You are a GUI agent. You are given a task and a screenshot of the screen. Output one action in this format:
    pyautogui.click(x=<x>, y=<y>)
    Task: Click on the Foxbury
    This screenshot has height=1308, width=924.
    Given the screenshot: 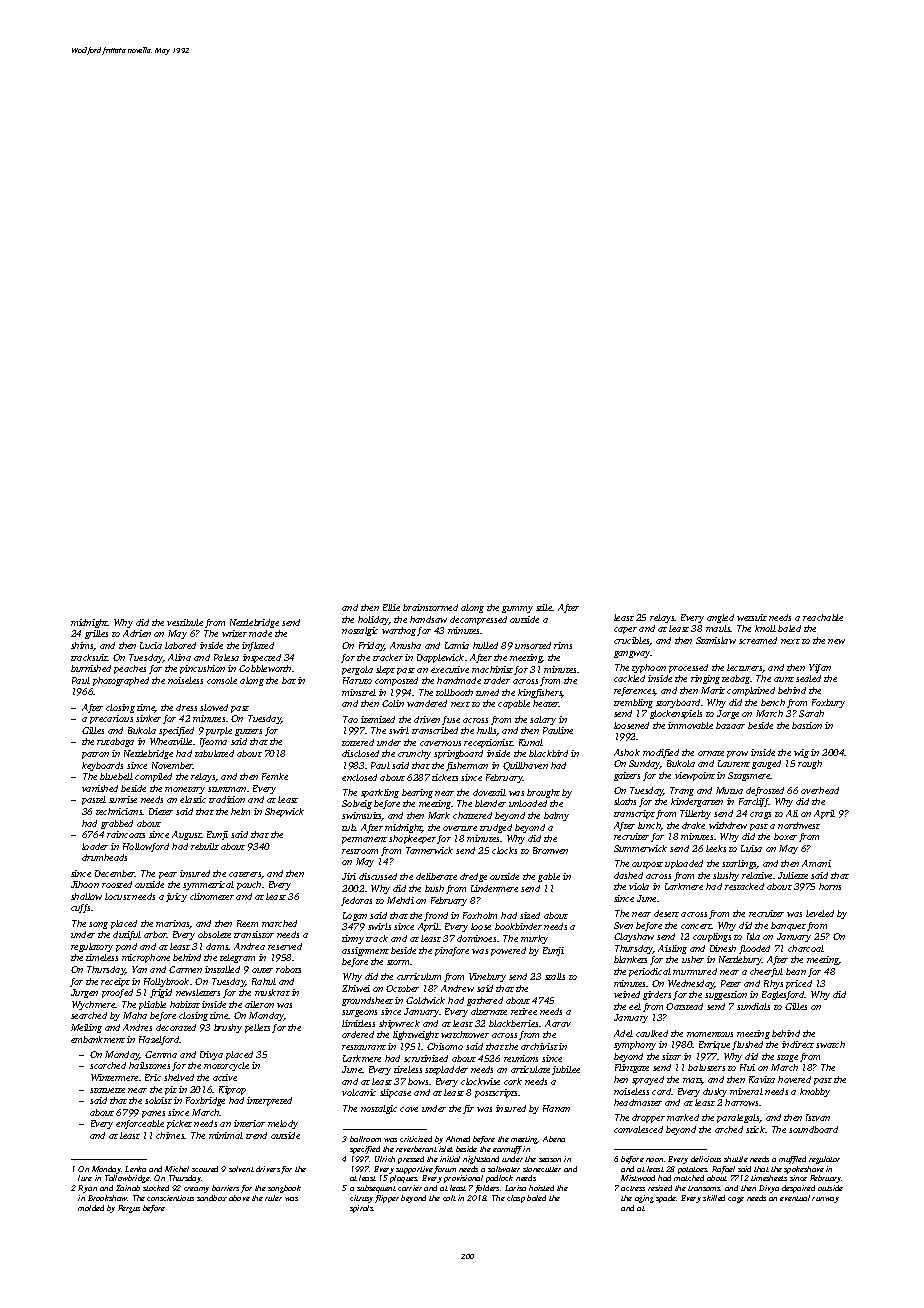 What is the action you would take?
    pyautogui.click(x=828, y=703)
